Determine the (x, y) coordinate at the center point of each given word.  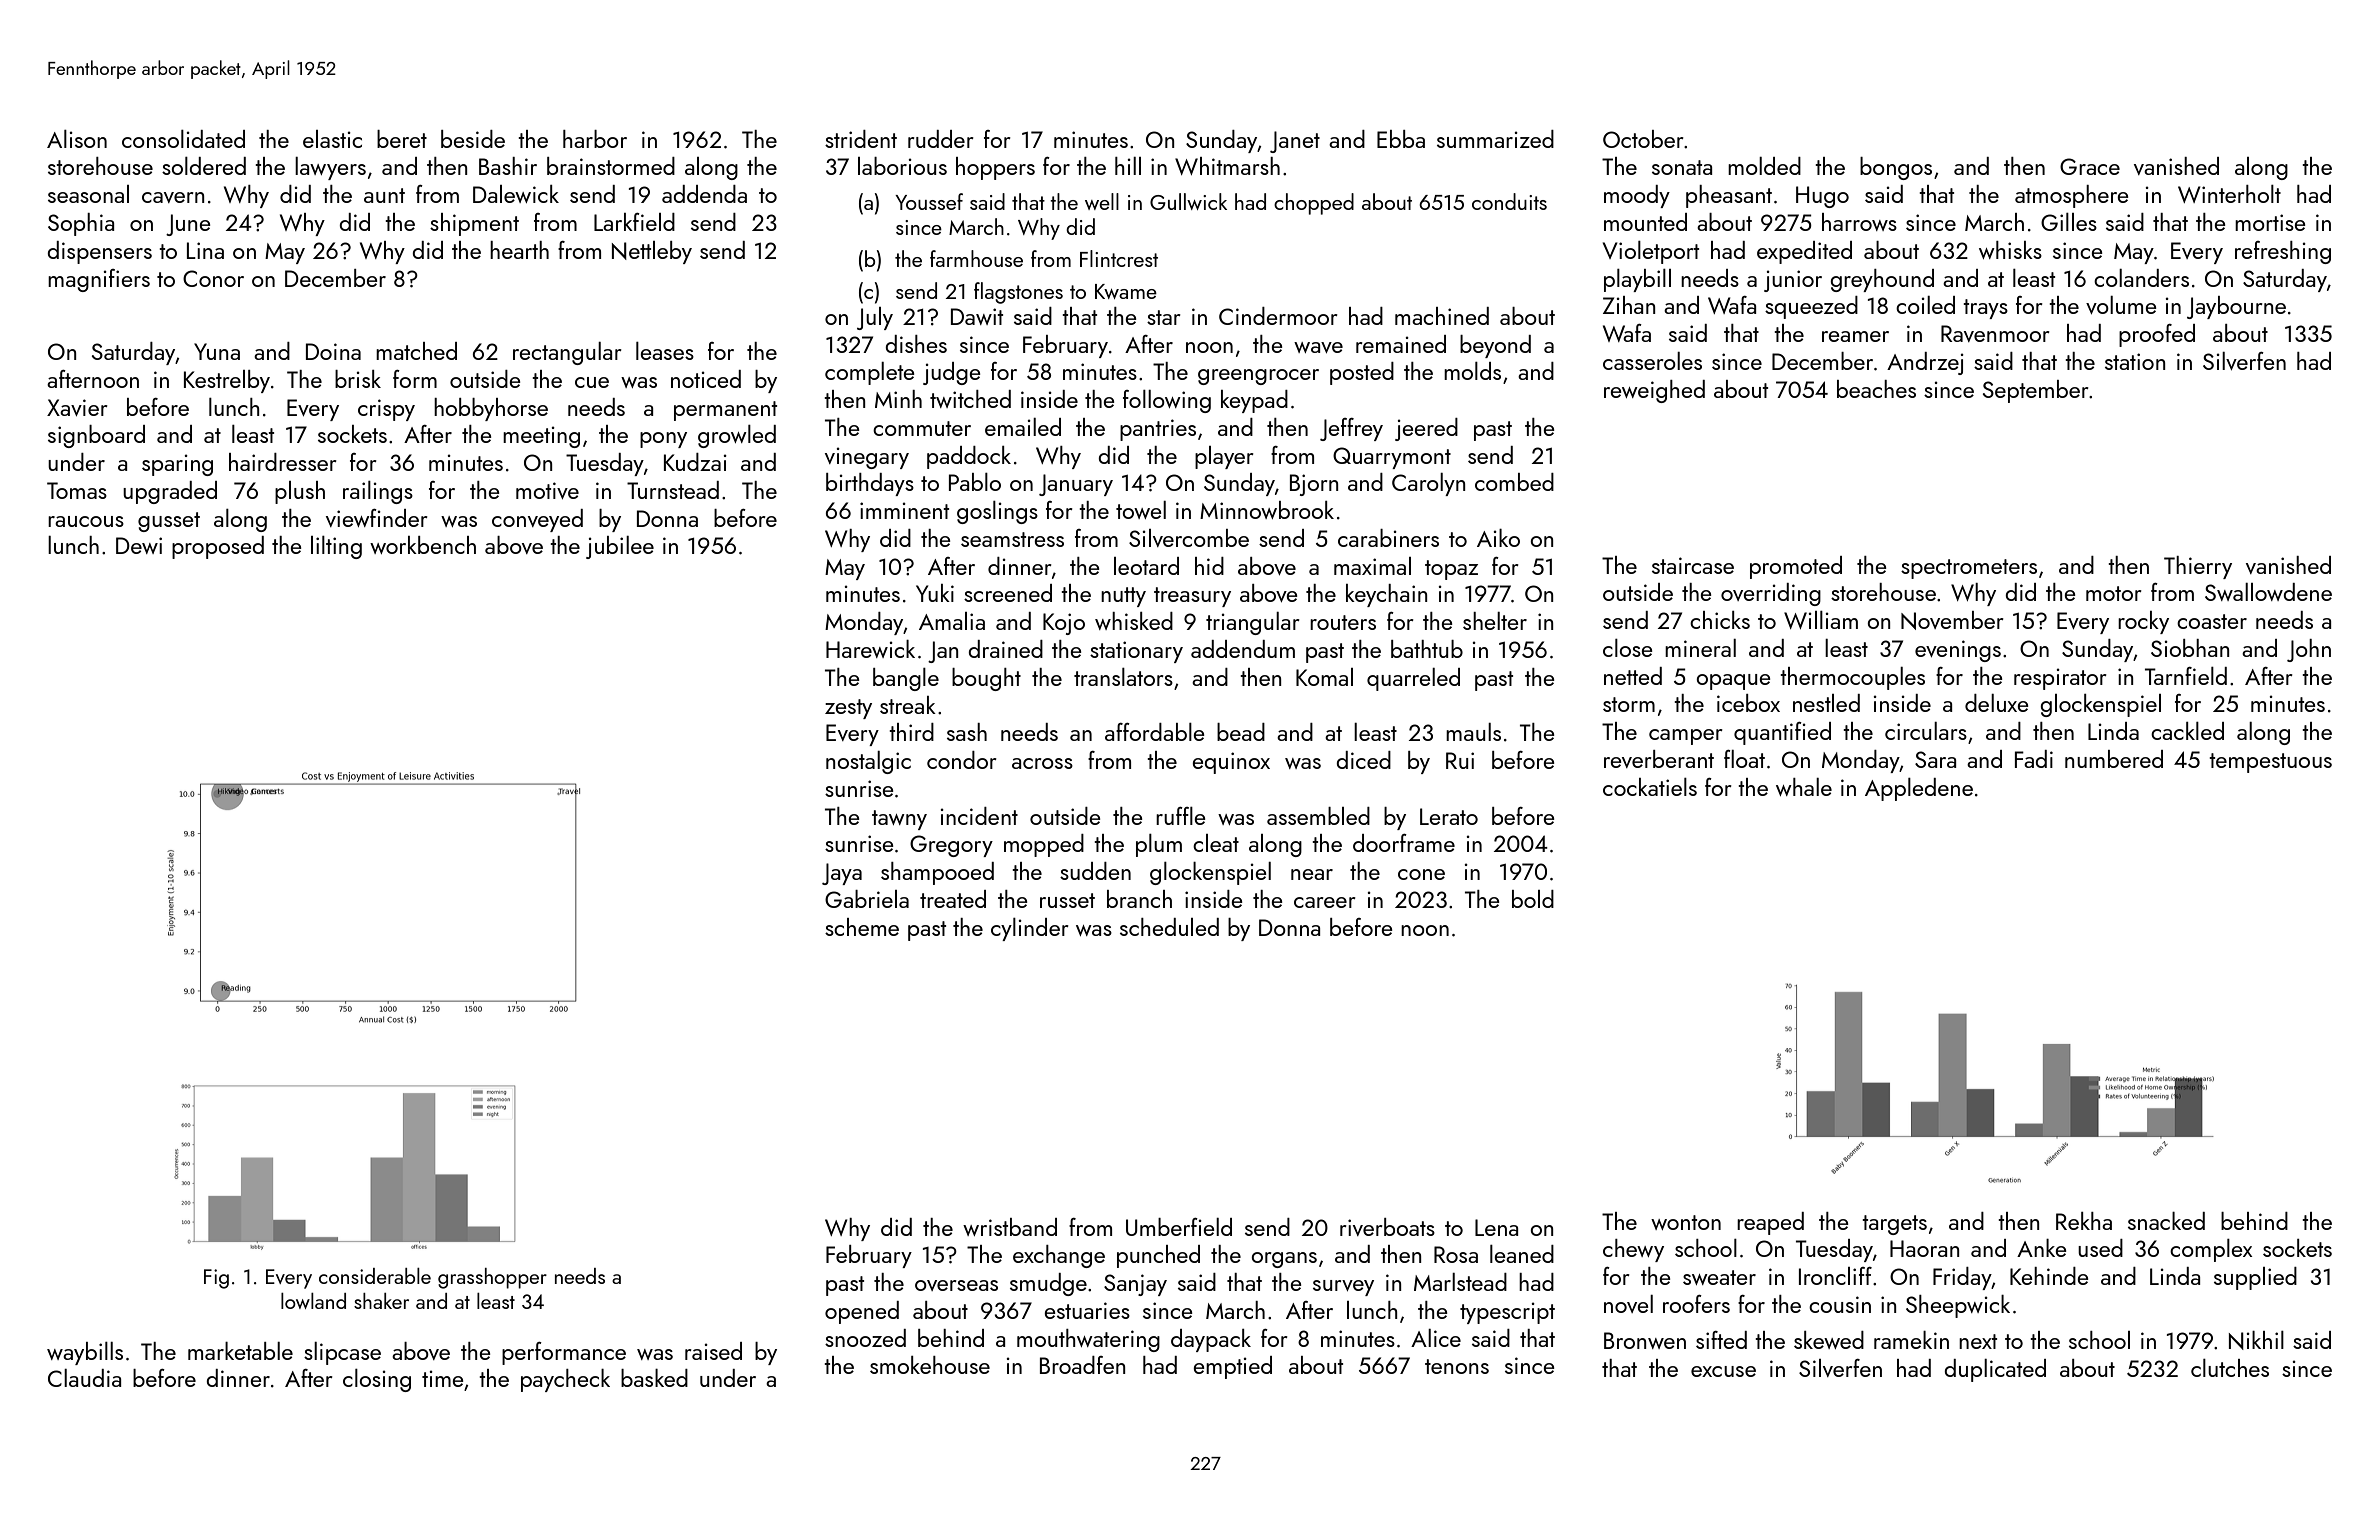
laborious (902, 166)
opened (862, 1312)
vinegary (867, 458)
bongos (1896, 168)
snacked (2166, 1221)
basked (654, 1378)
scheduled (1169, 927)
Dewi (139, 545)
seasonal (88, 194)
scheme (862, 927)
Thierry (2198, 567)
